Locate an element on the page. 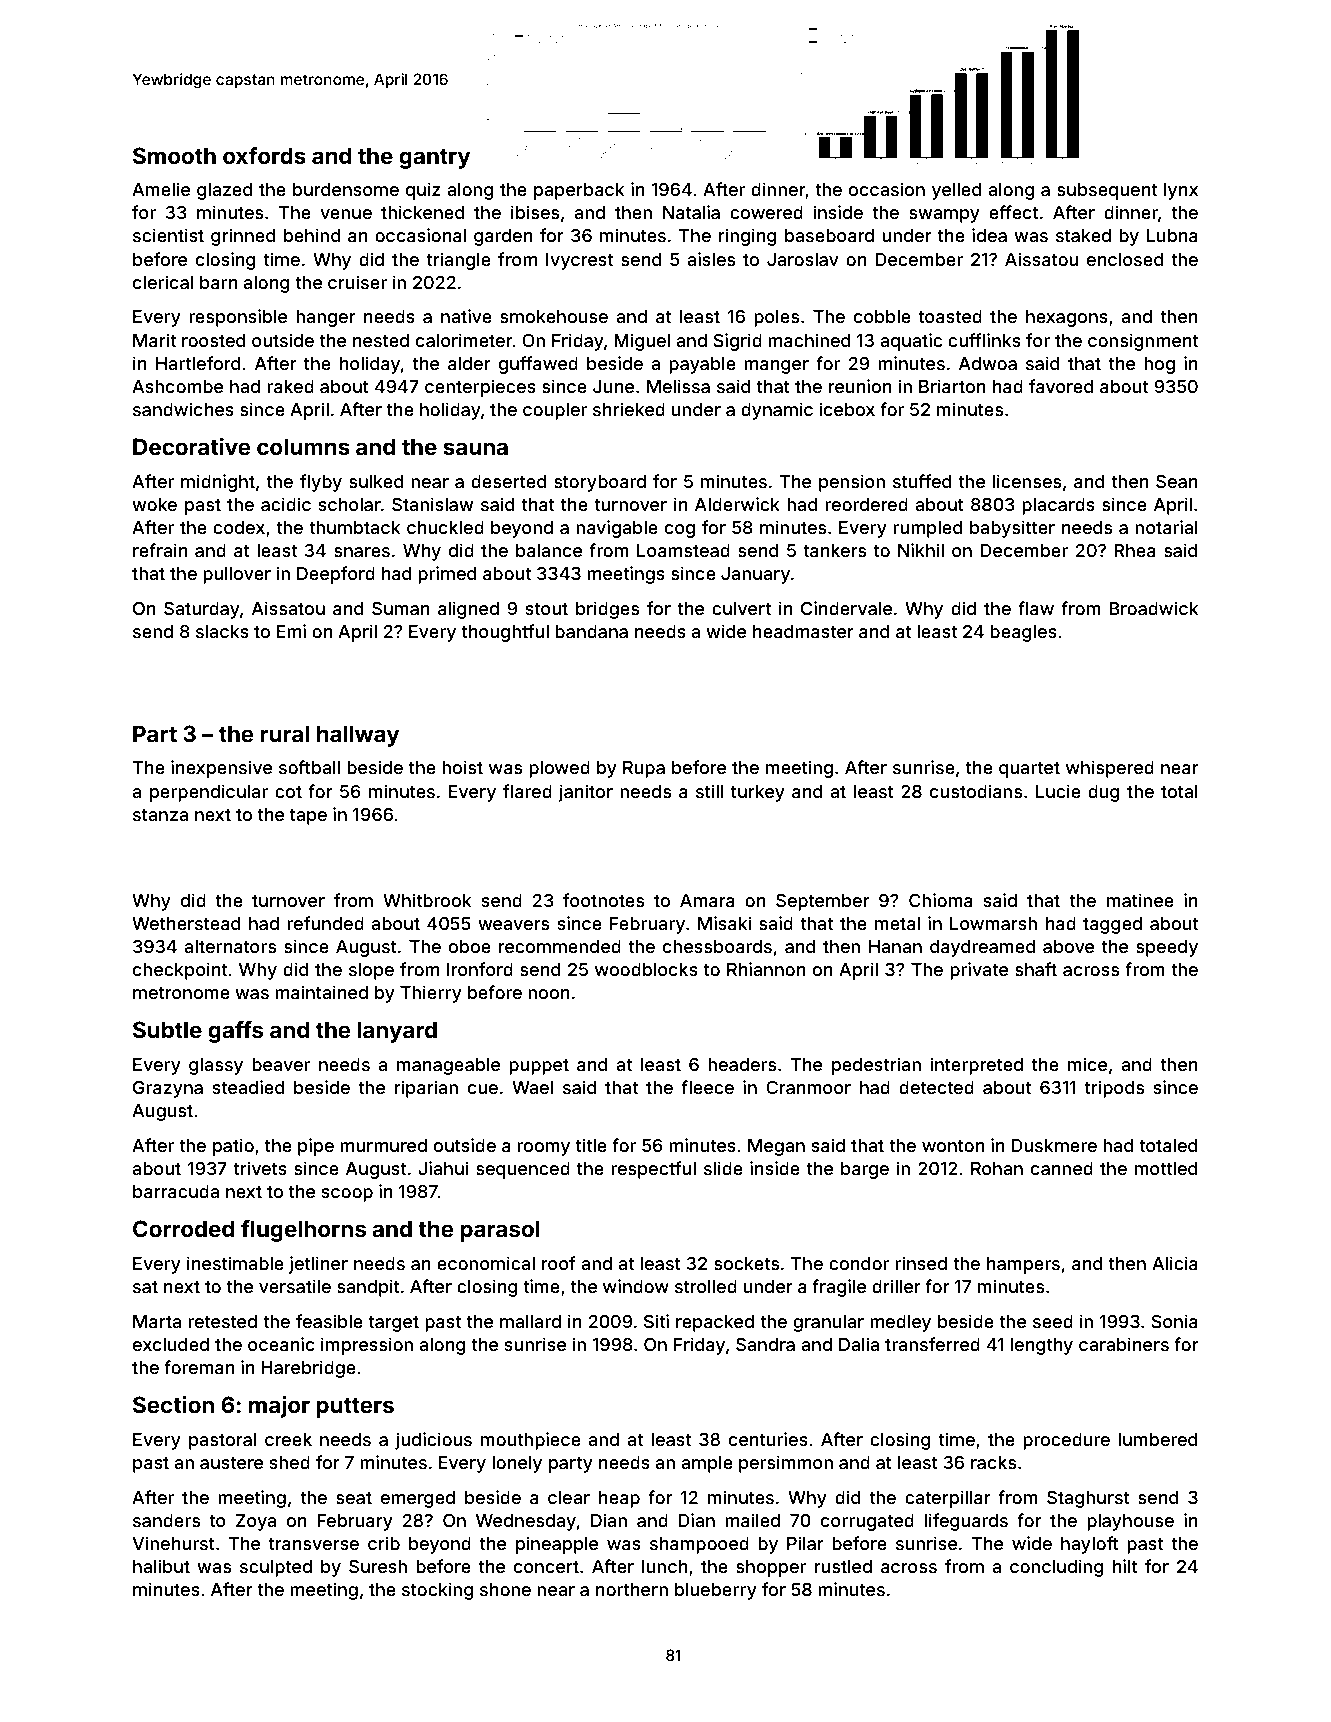  fleece is located at coordinates (707, 1087).
